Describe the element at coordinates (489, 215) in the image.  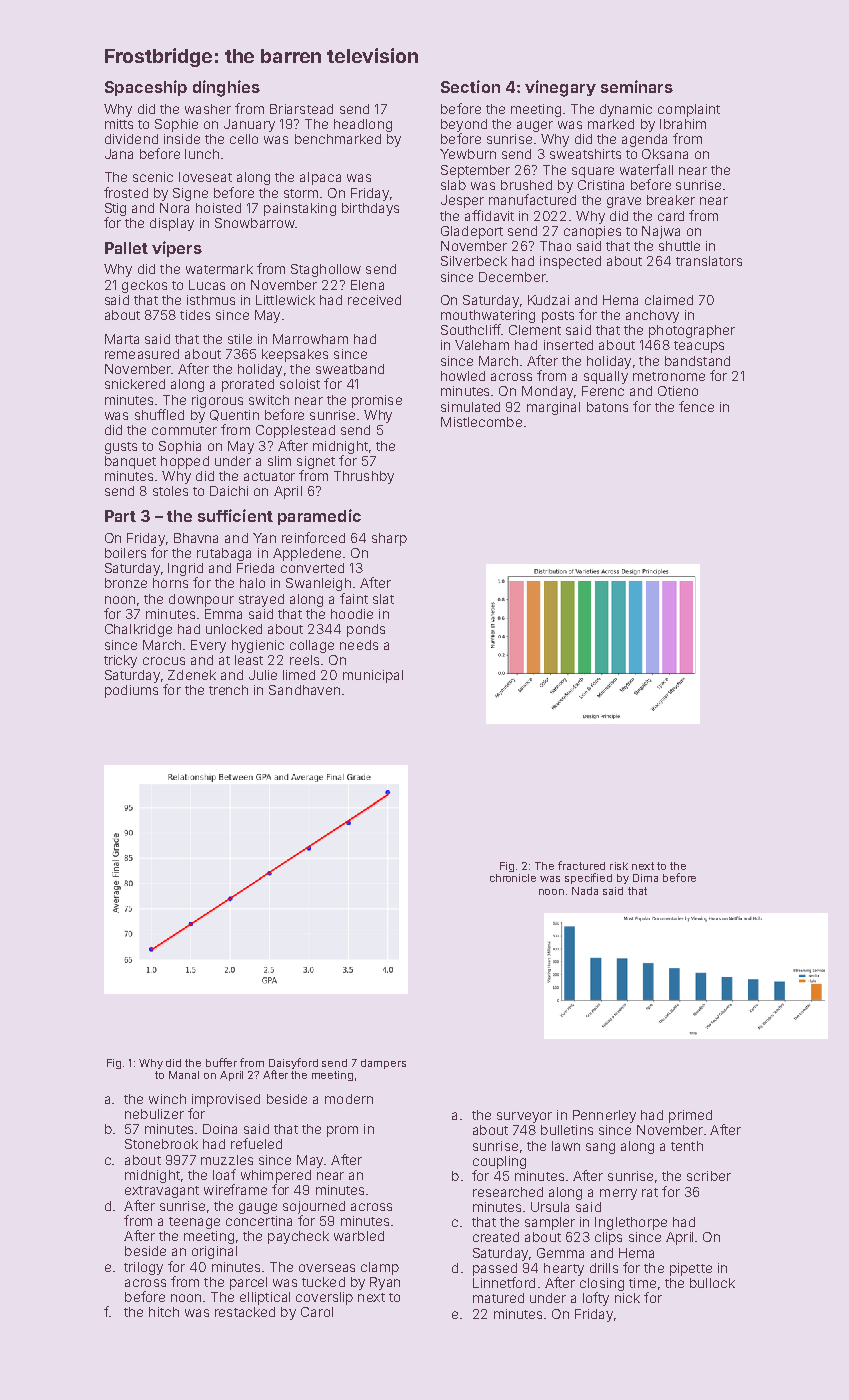
I see `affidavit` at that location.
